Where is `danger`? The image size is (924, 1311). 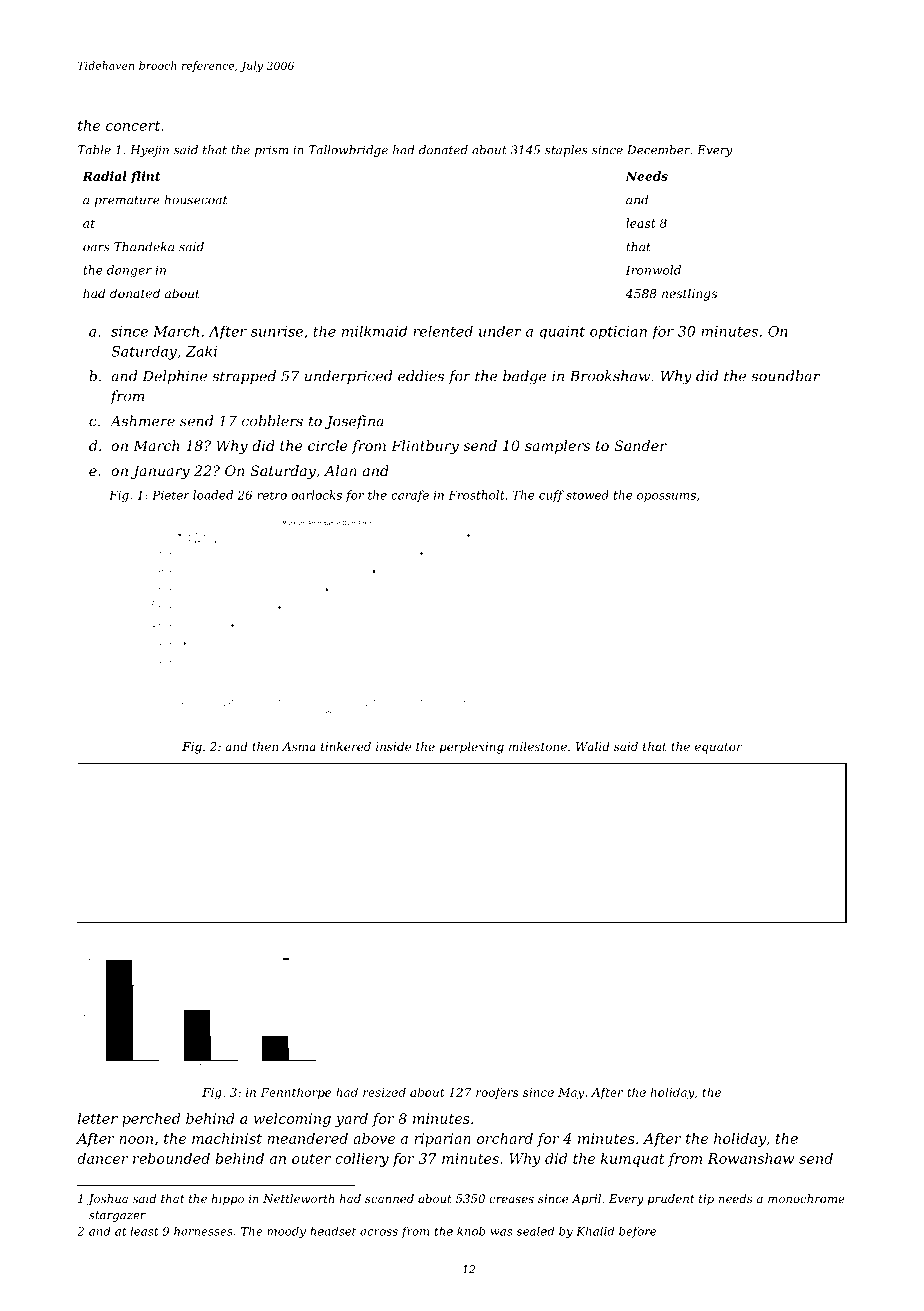 danger is located at coordinates (129, 271).
